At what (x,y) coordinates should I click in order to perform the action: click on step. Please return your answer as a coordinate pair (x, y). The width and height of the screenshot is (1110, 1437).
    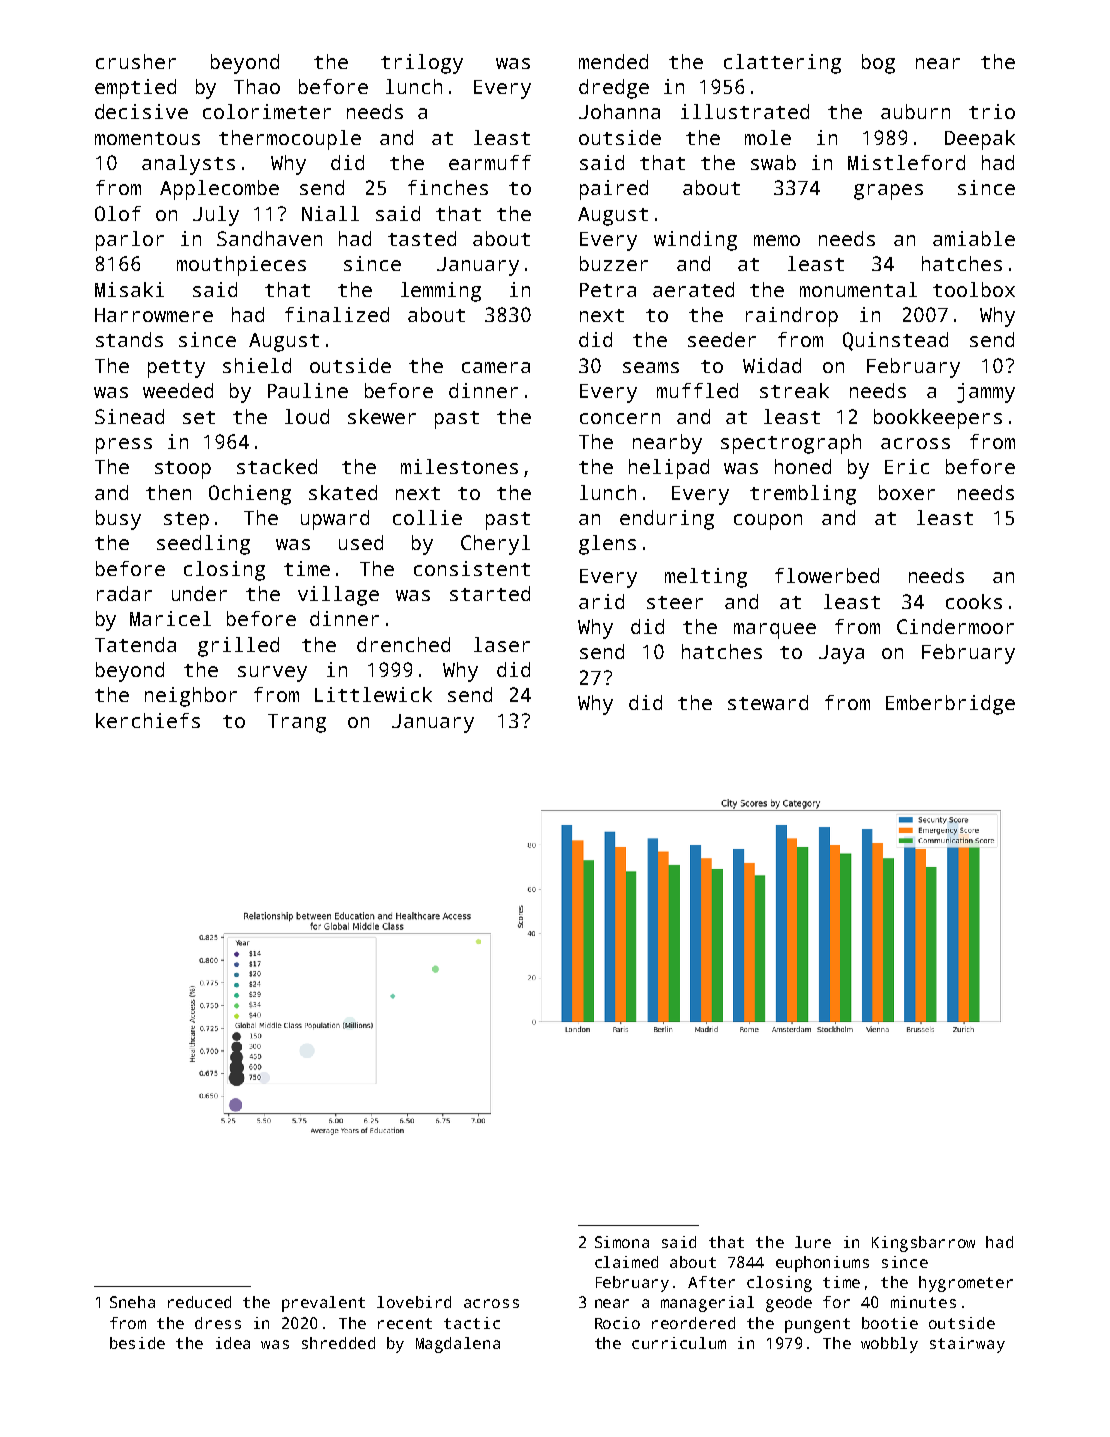
    Looking at the image, I should click on (186, 521).
